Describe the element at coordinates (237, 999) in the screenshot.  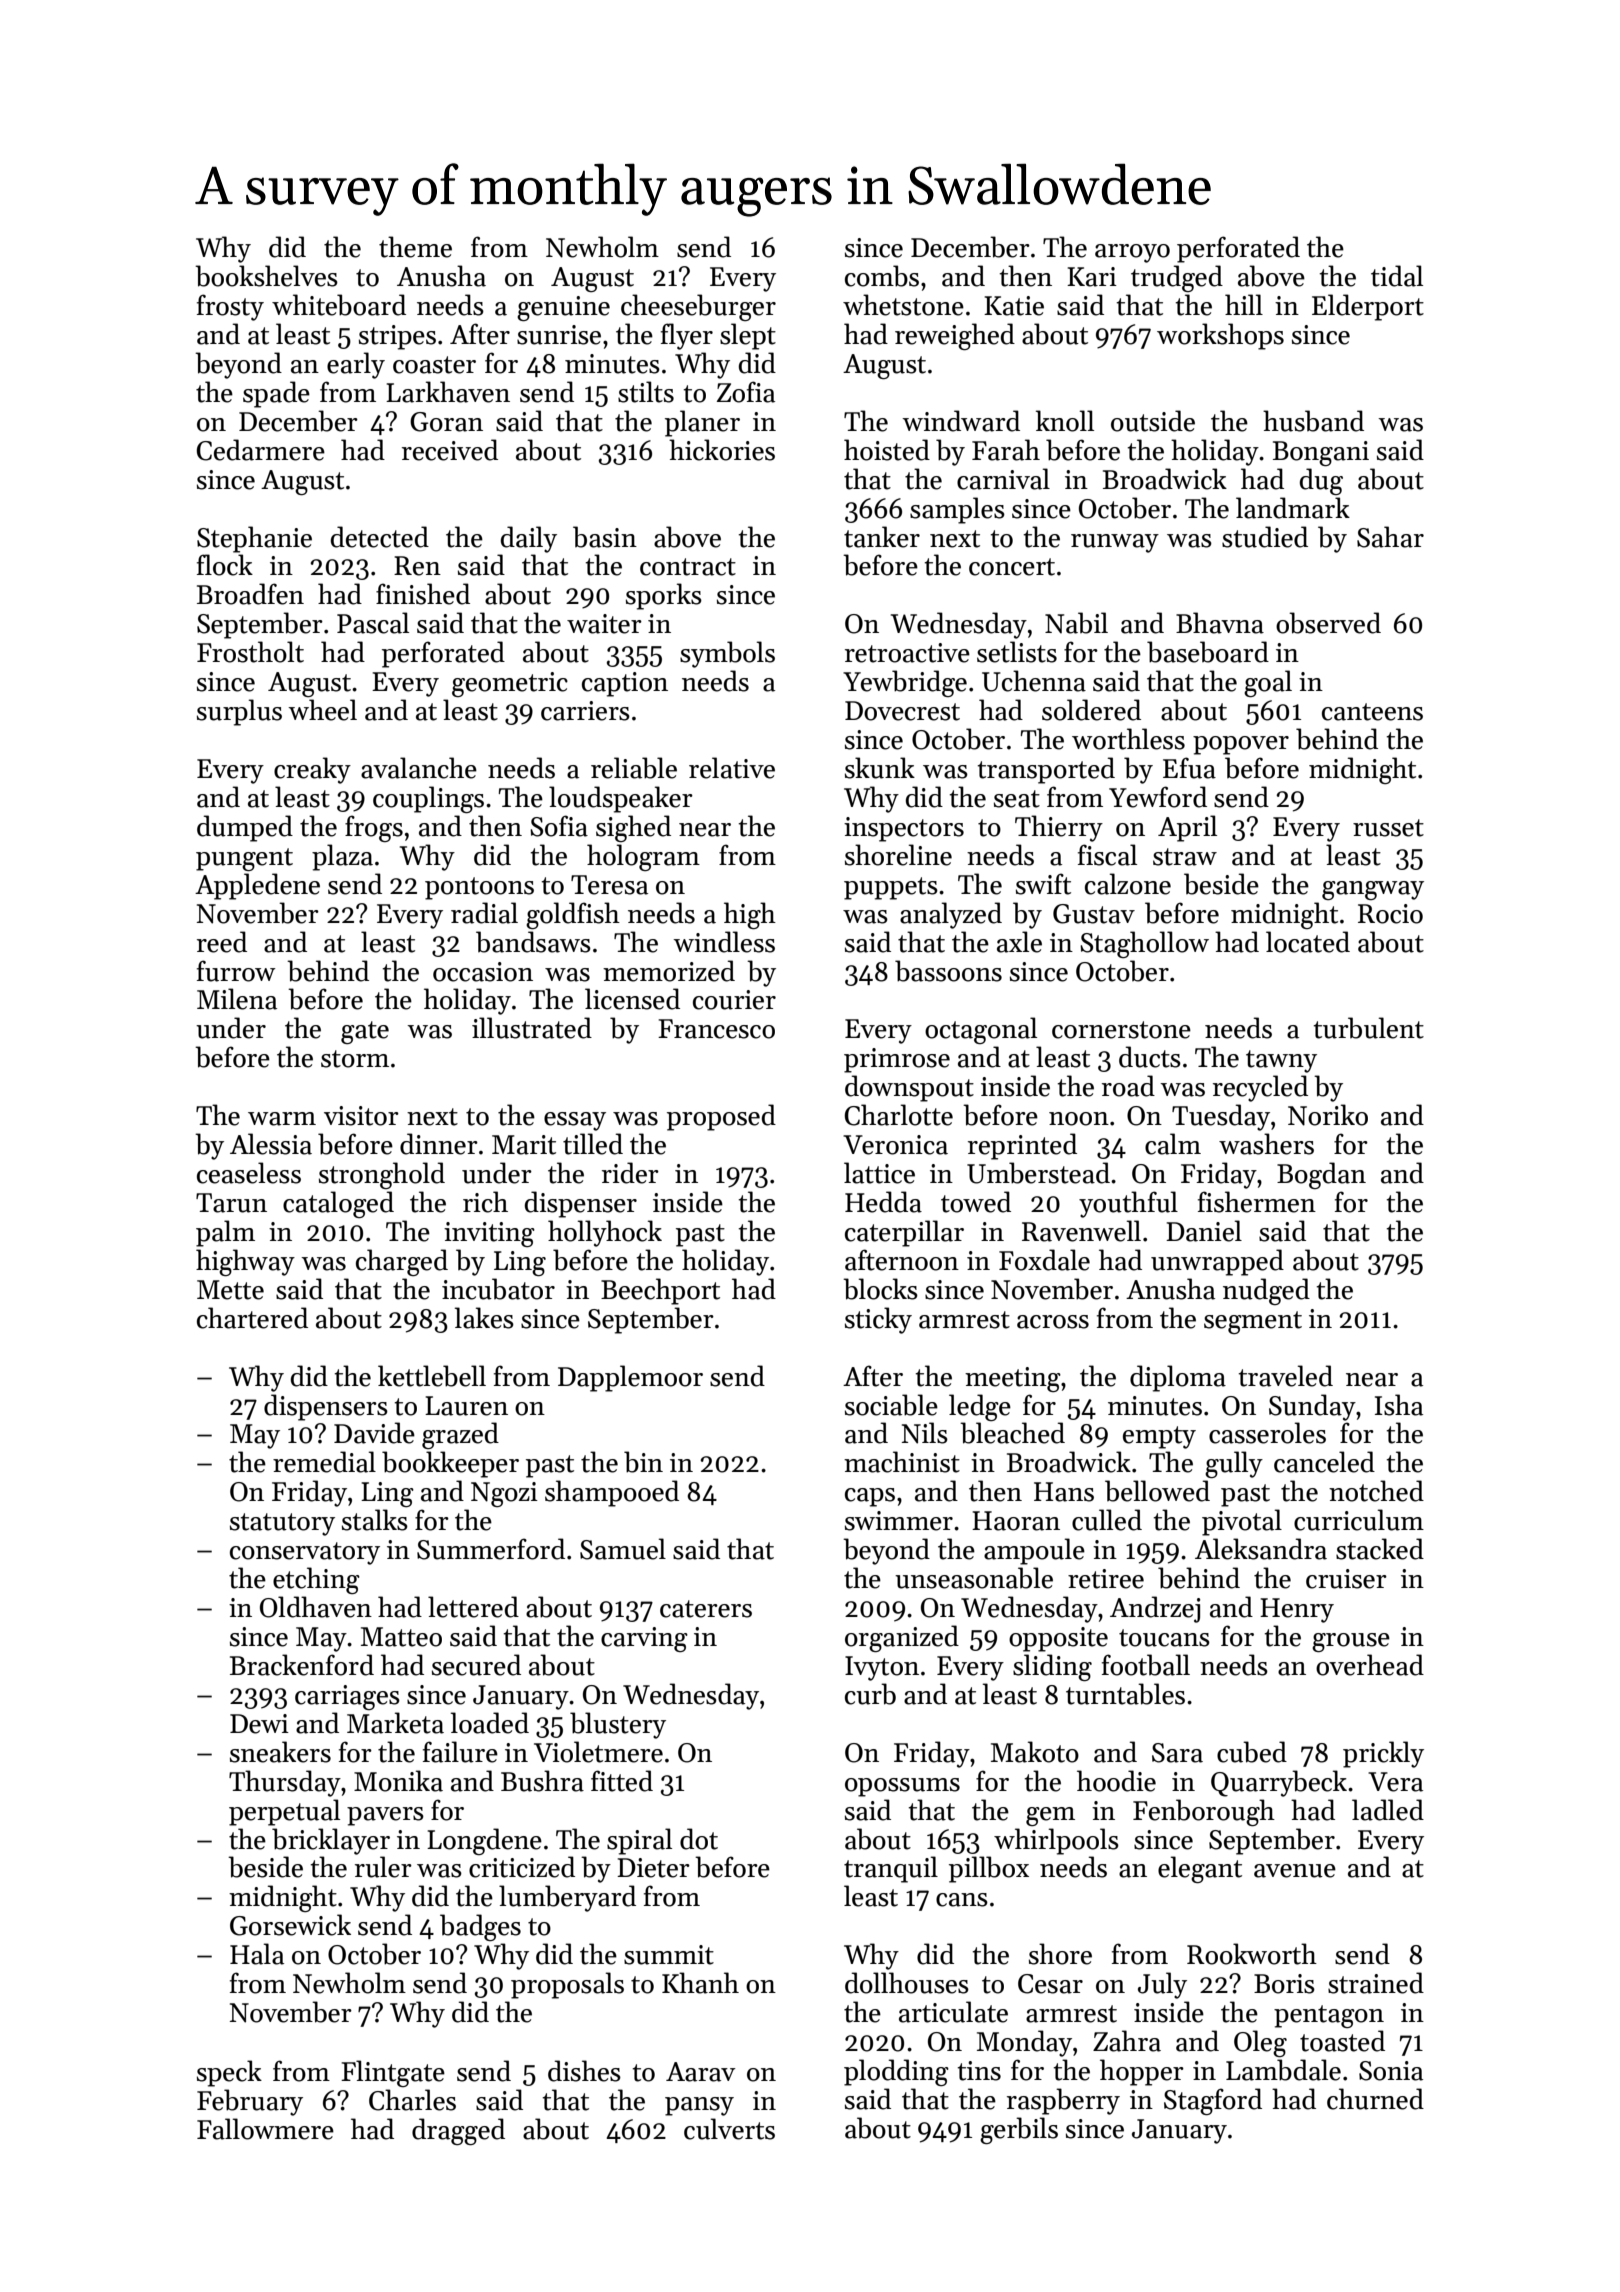
I see `Milena` at that location.
